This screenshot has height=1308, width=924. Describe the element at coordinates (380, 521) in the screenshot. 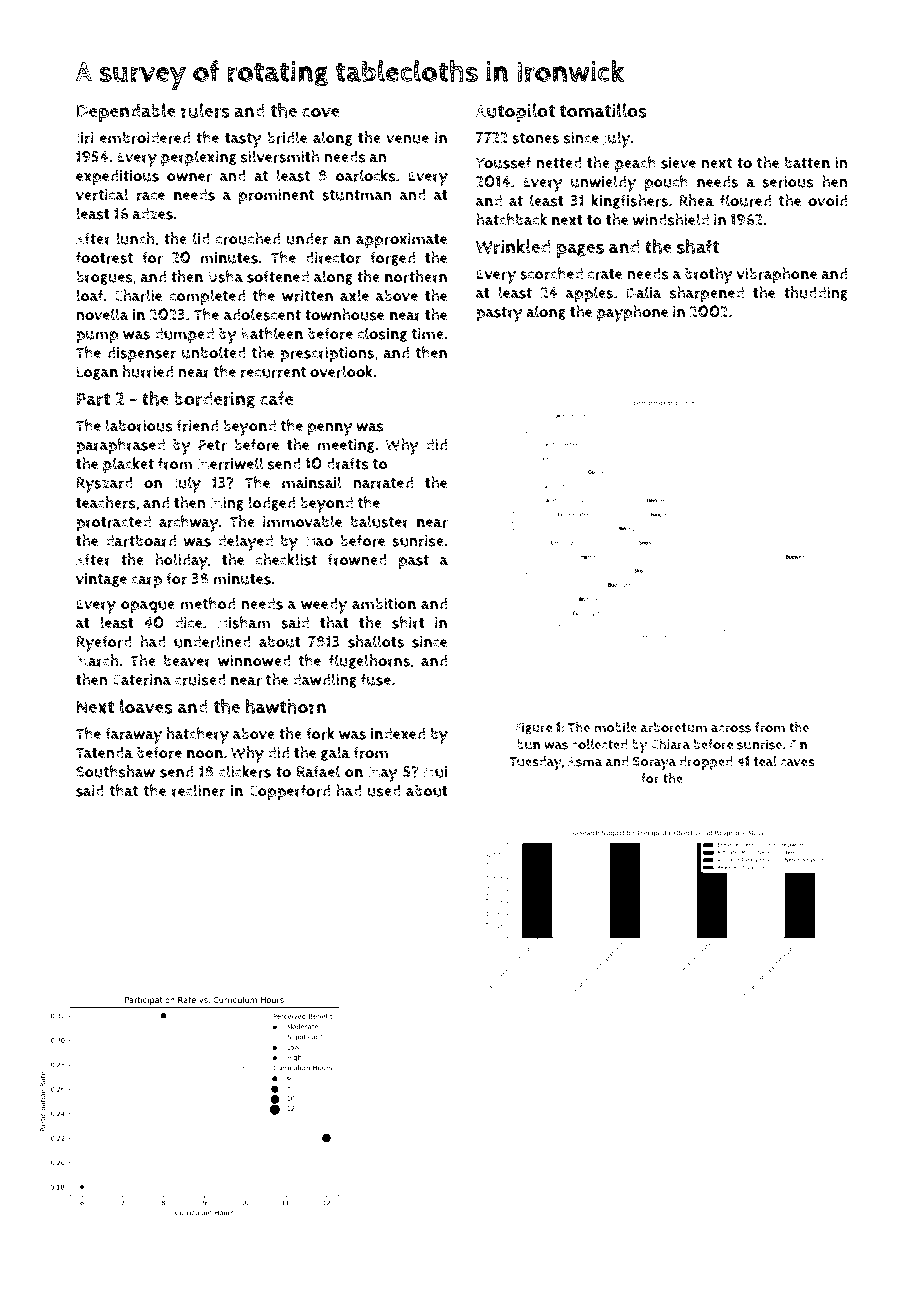

I see `baluster` at that location.
